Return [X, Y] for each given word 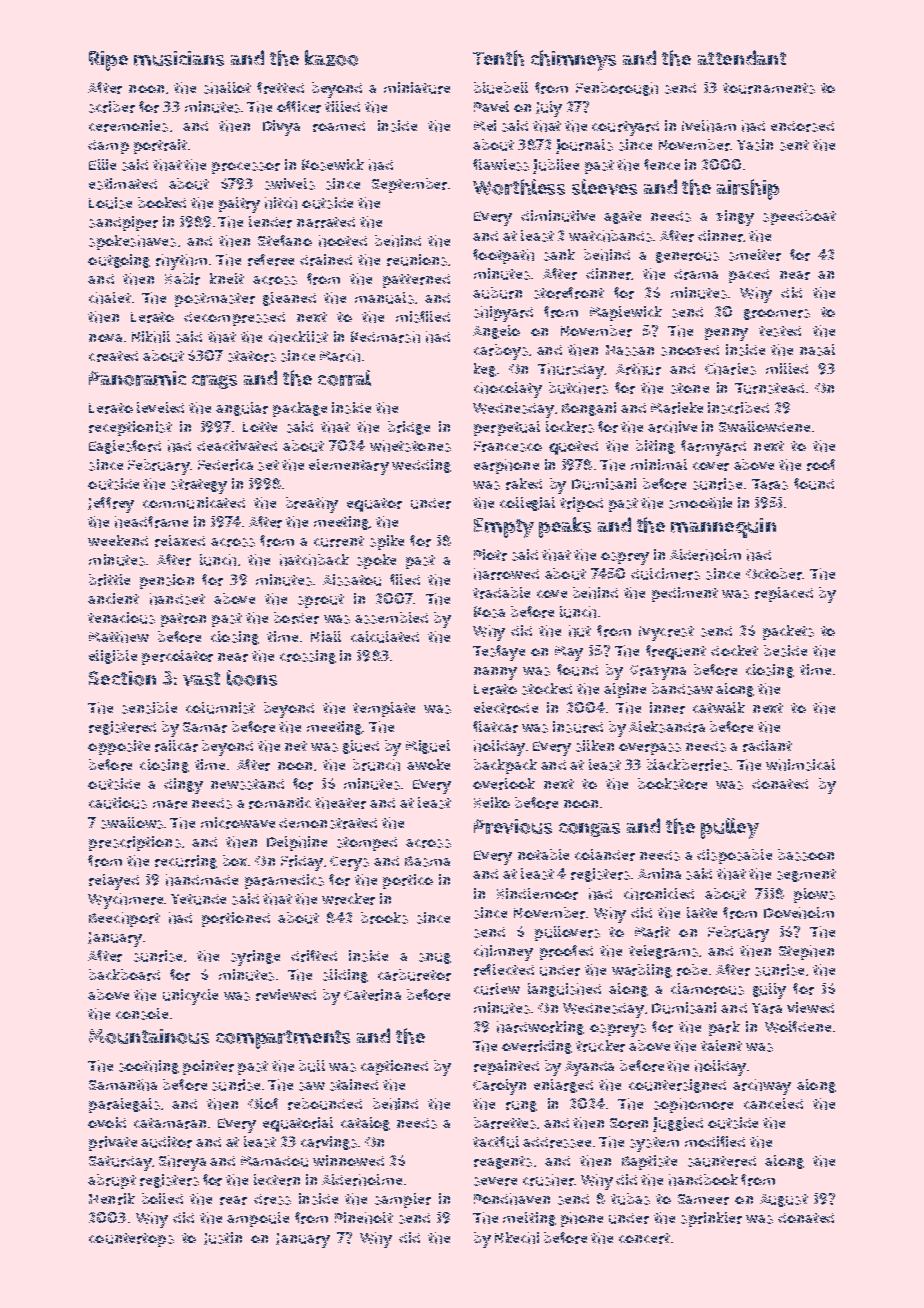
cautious [118, 803]
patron [183, 620]
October [774, 574]
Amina [659, 873]
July [549, 109]
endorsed [802, 126]
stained [354, 1085]
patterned [416, 281]
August [784, 1200]
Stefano [285, 240]
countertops [131, 1240]
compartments [283, 1039]
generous [687, 257]
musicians [179, 58]
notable [543, 854]
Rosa [489, 612]
